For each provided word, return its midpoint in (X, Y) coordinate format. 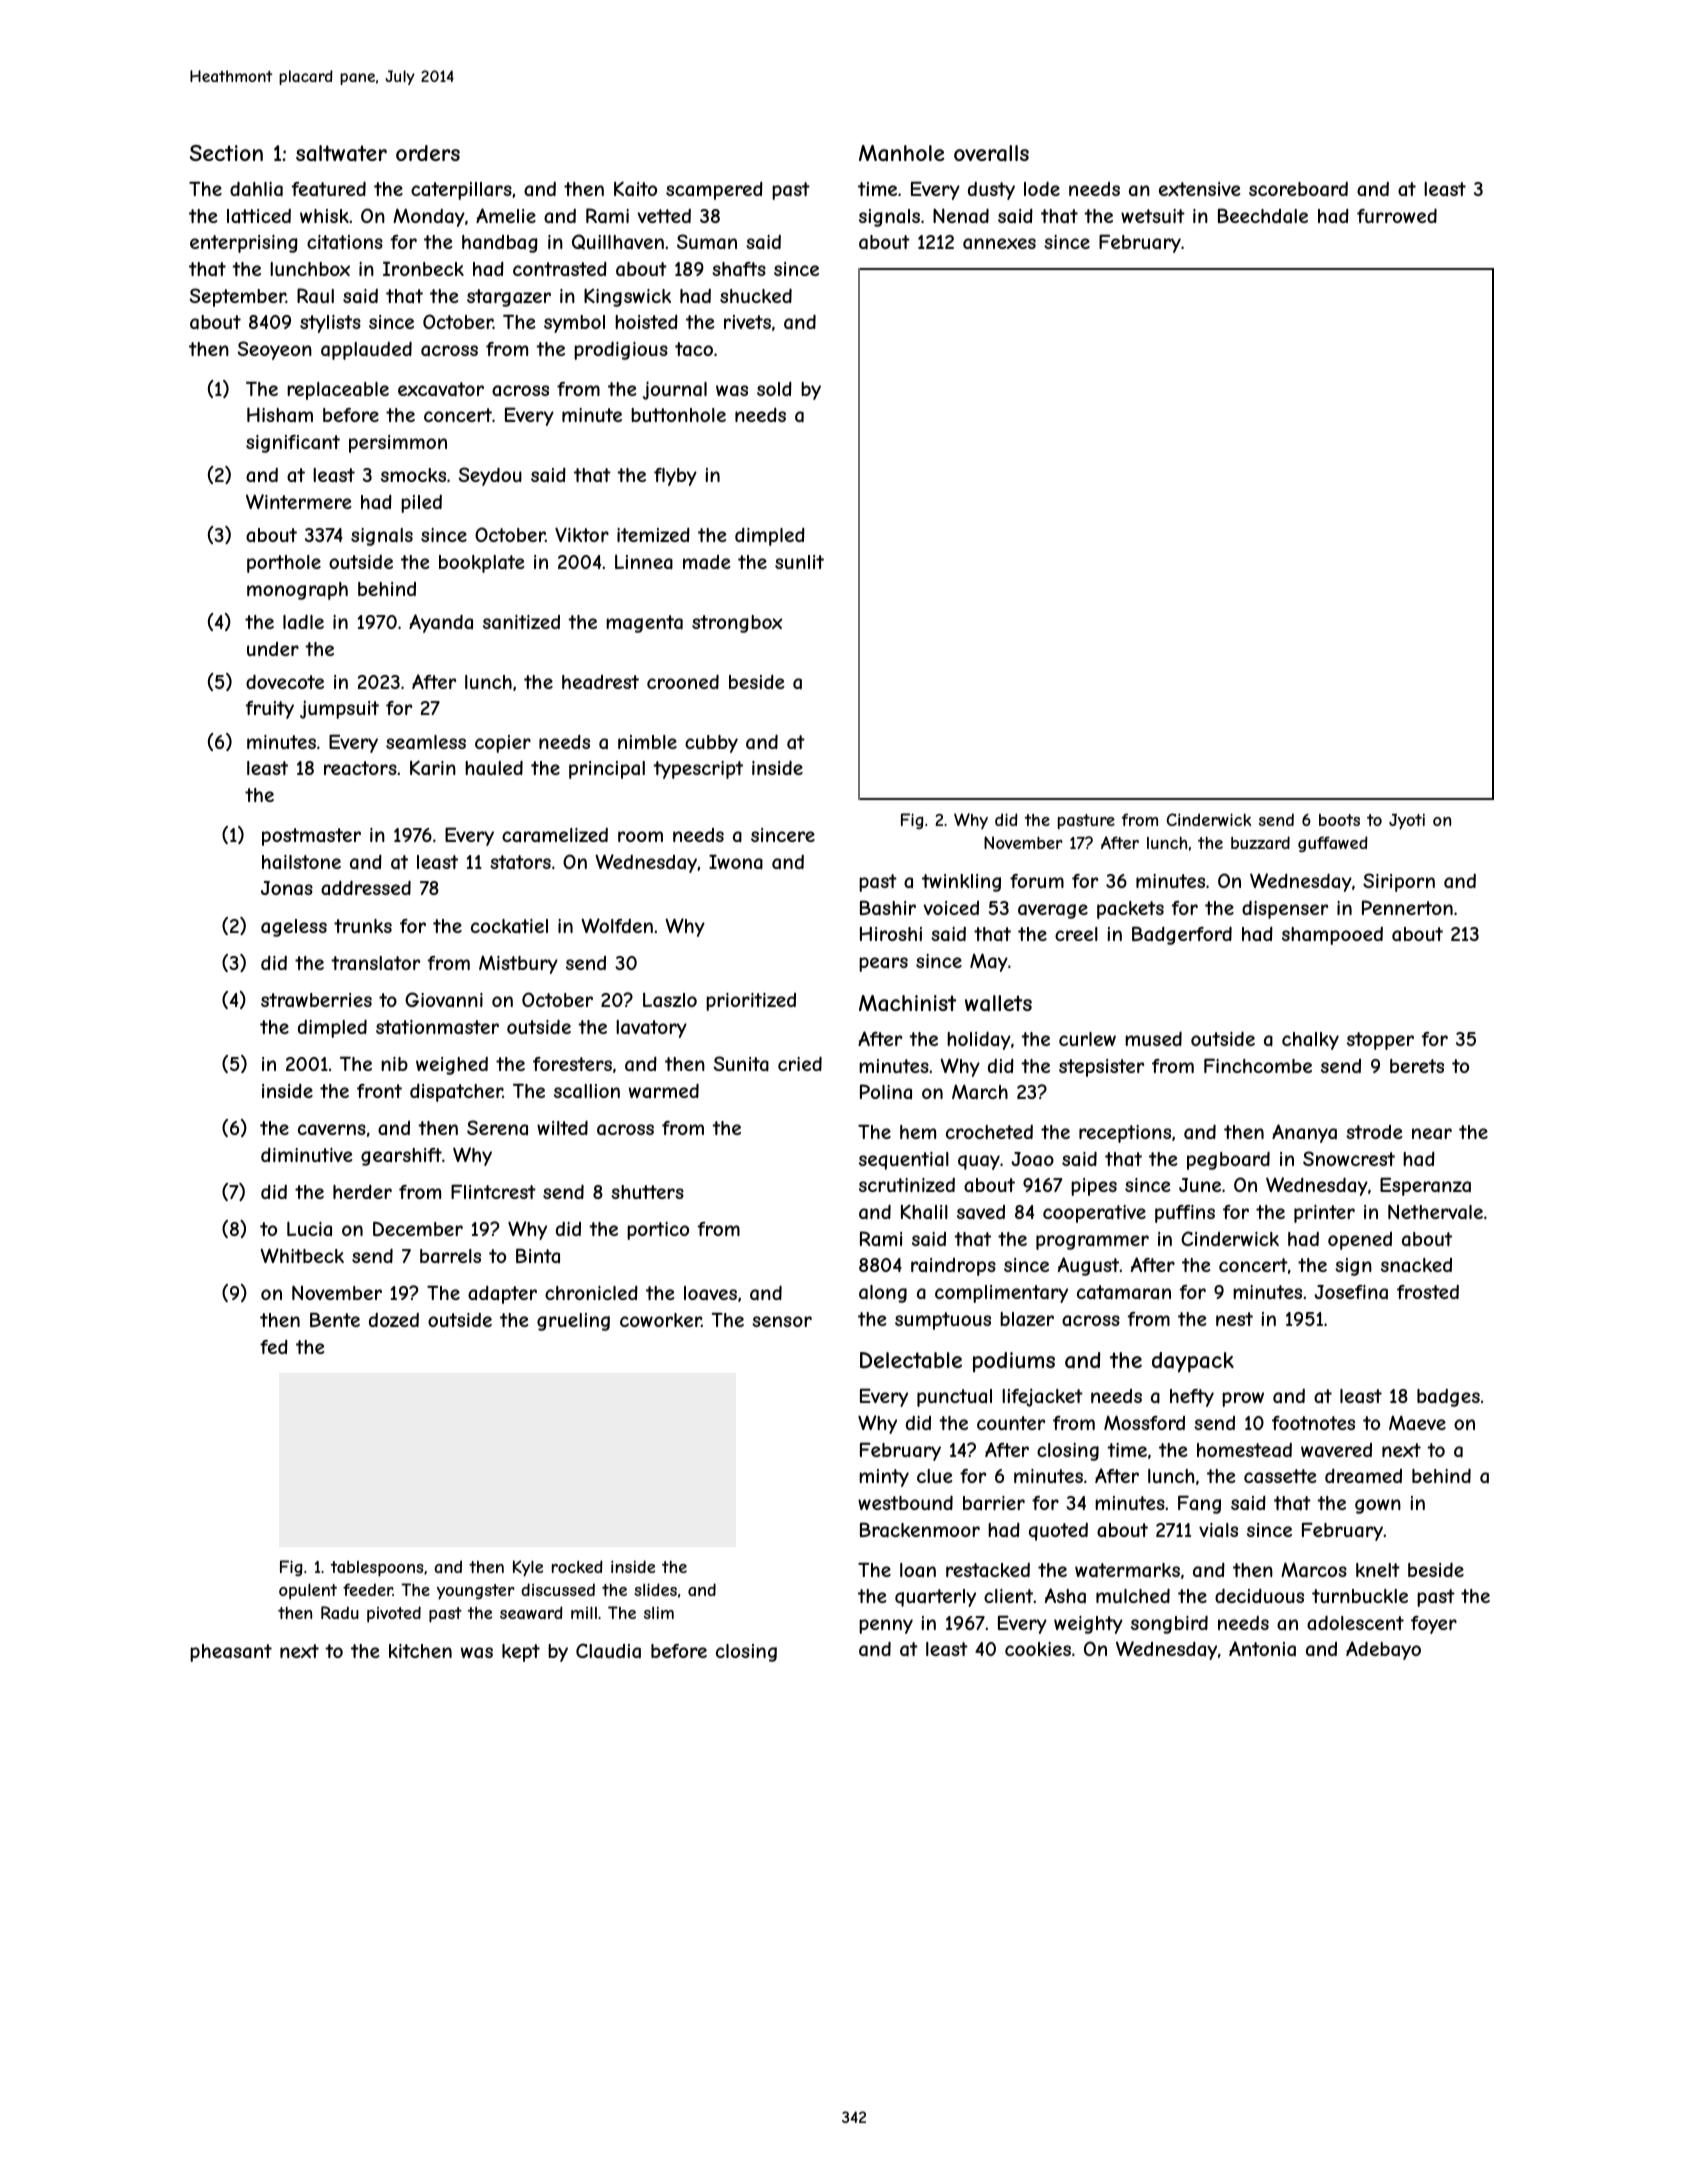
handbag (500, 244)
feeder (368, 1589)
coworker (661, 1320)
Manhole (902, 153)
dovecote (285, 681)
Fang (1199, 1504)
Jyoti (1407, 822)
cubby (711, 744)
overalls (991, 153)
